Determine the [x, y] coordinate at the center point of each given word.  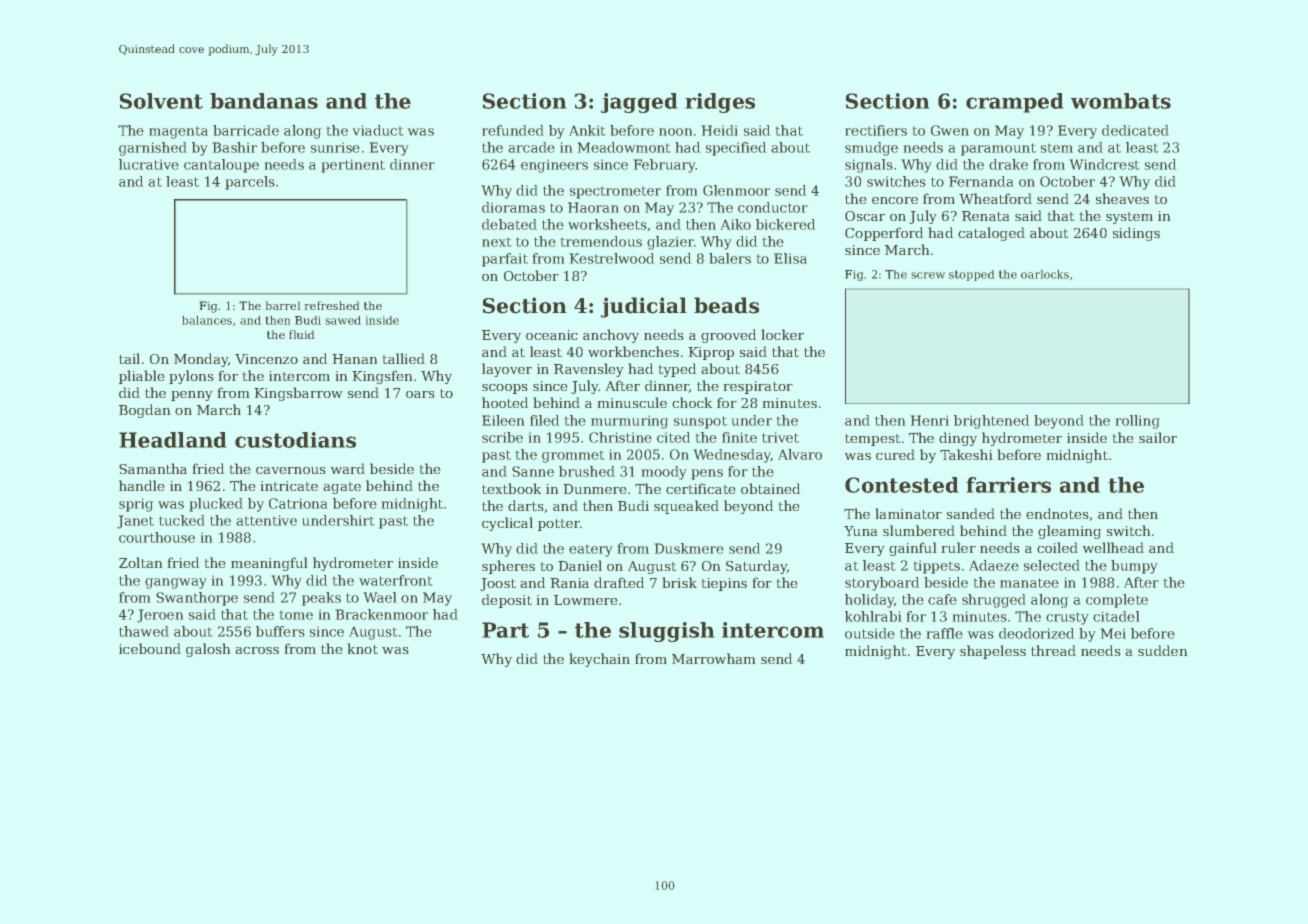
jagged [639, 103]
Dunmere [595, 489]
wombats [1121, 101]
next [497, 242]
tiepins [724, 584]
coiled [1057, 547]
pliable [142, 377]
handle [142, 485]
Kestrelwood [612, 258]
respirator [758, 387]
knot [362, 648]
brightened [992, 422]
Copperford [884, 234]
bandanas [264, 101]
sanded [971, 513]
